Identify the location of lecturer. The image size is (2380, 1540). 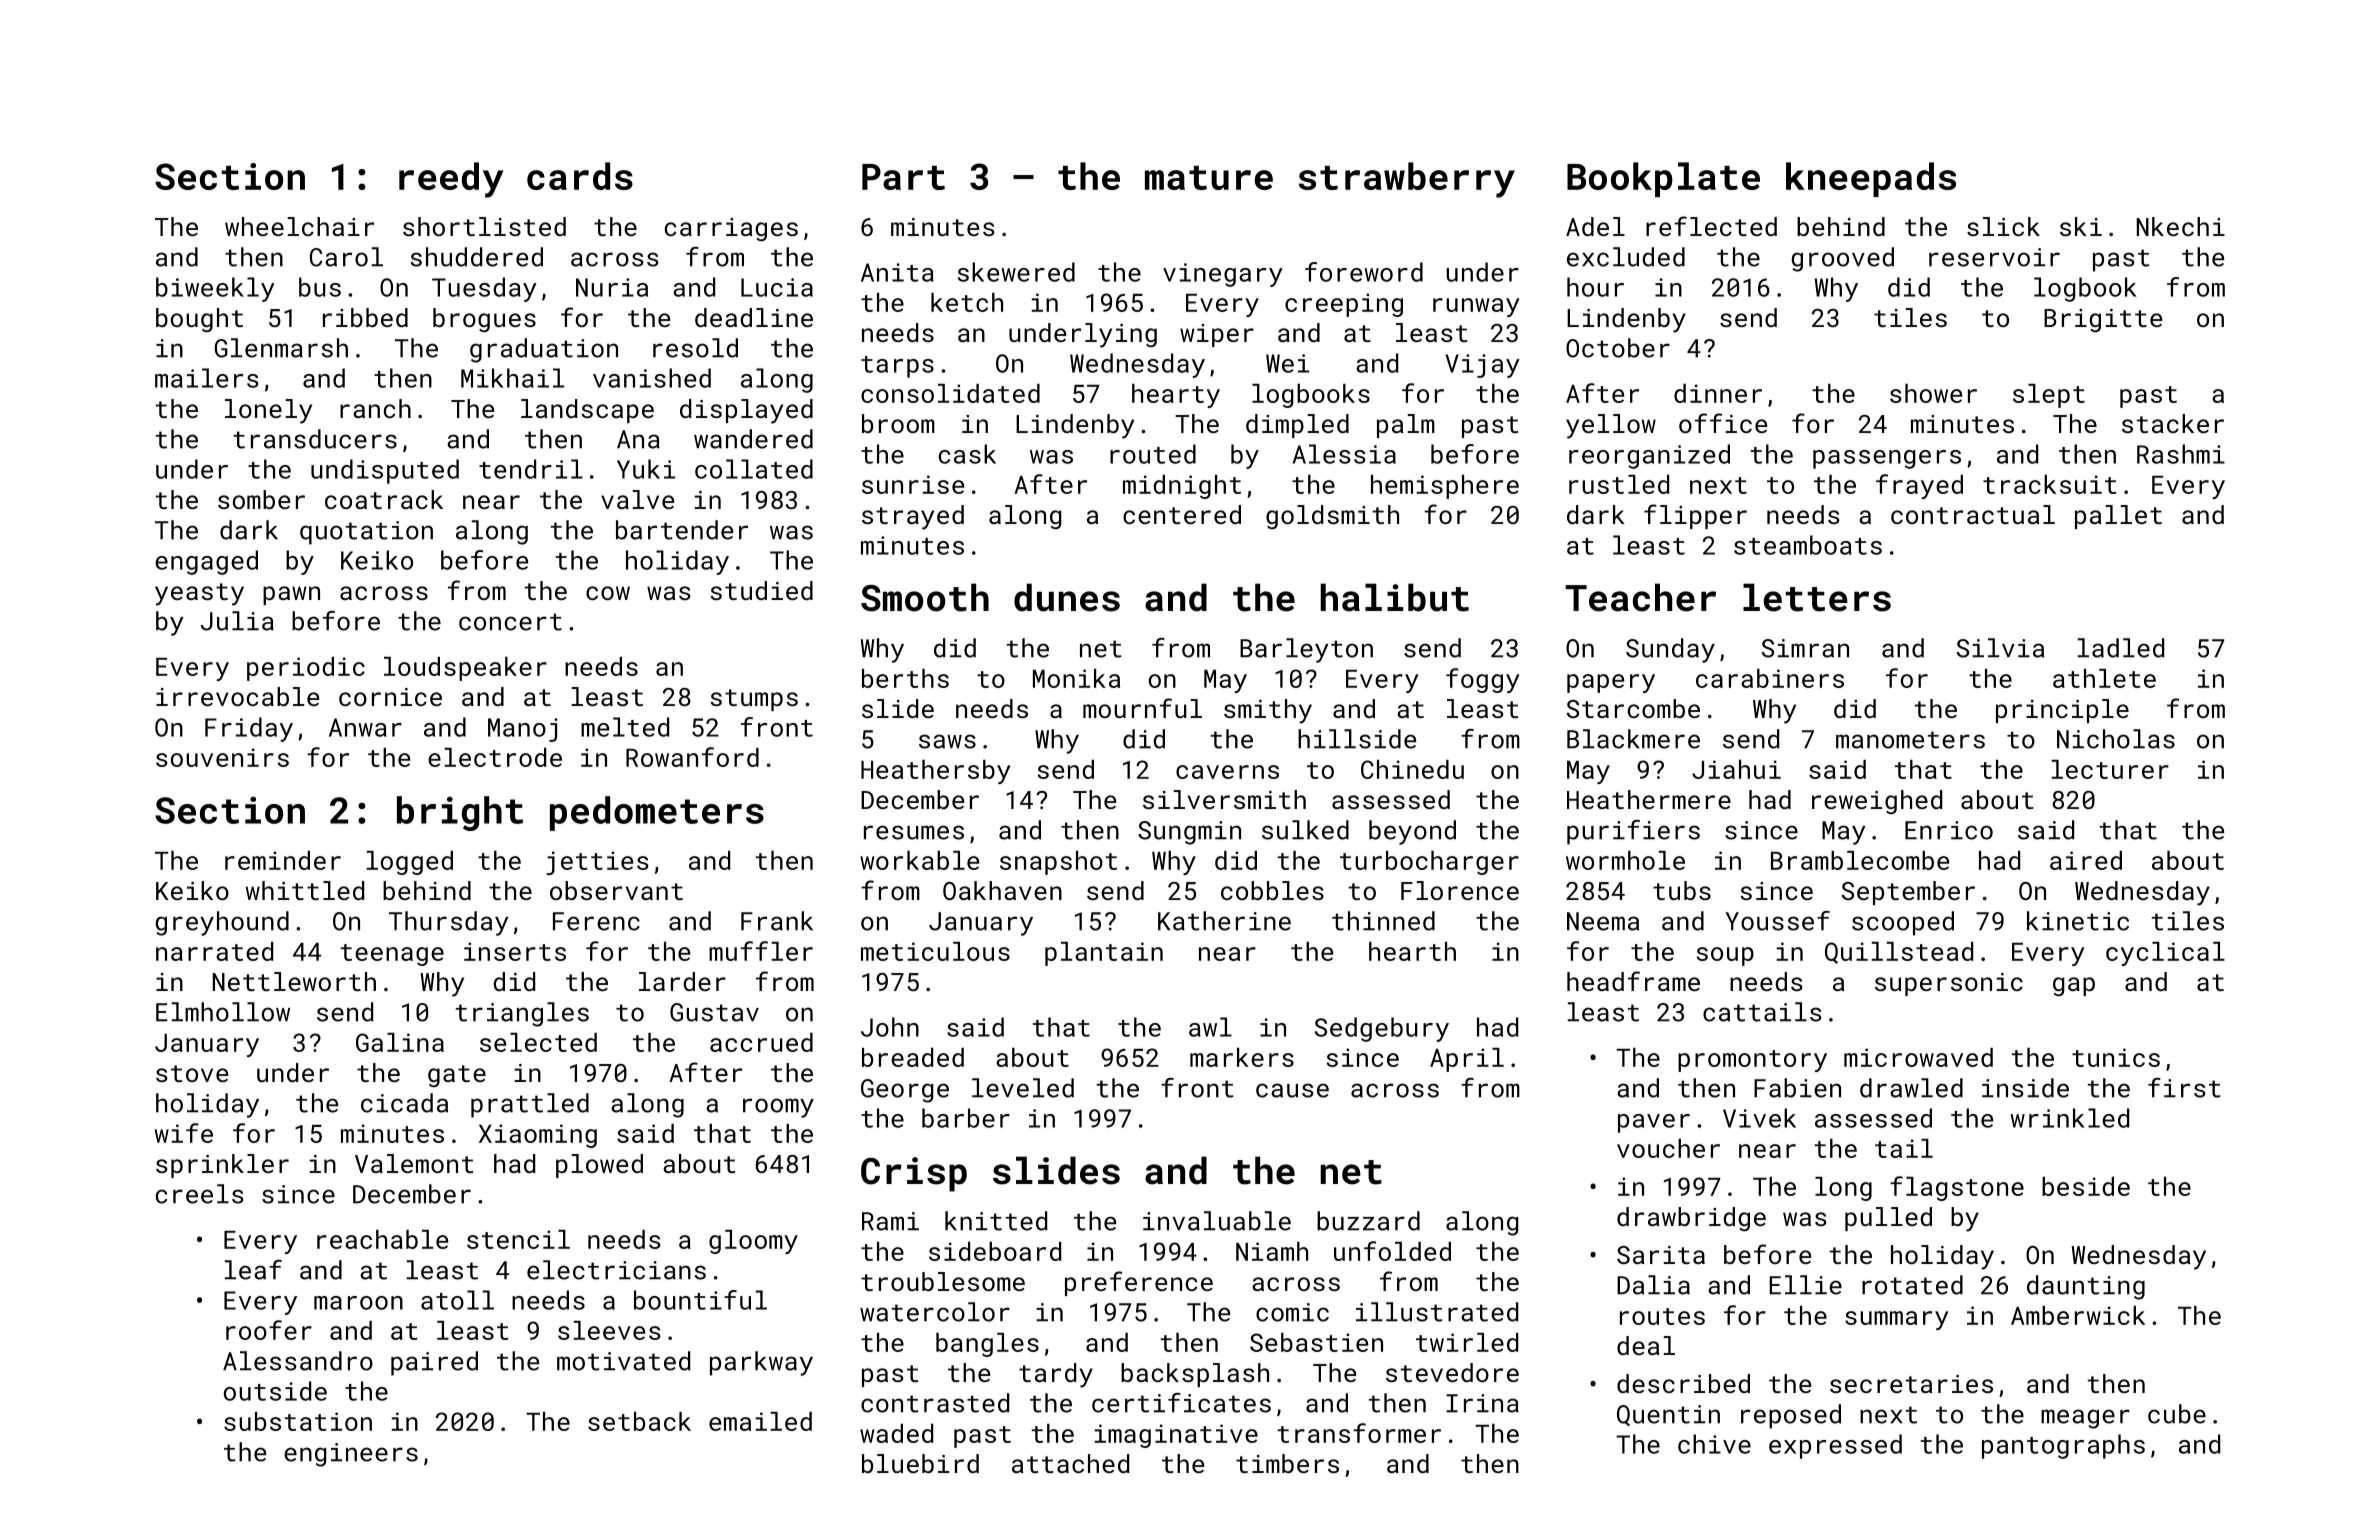
(2110, 769).
